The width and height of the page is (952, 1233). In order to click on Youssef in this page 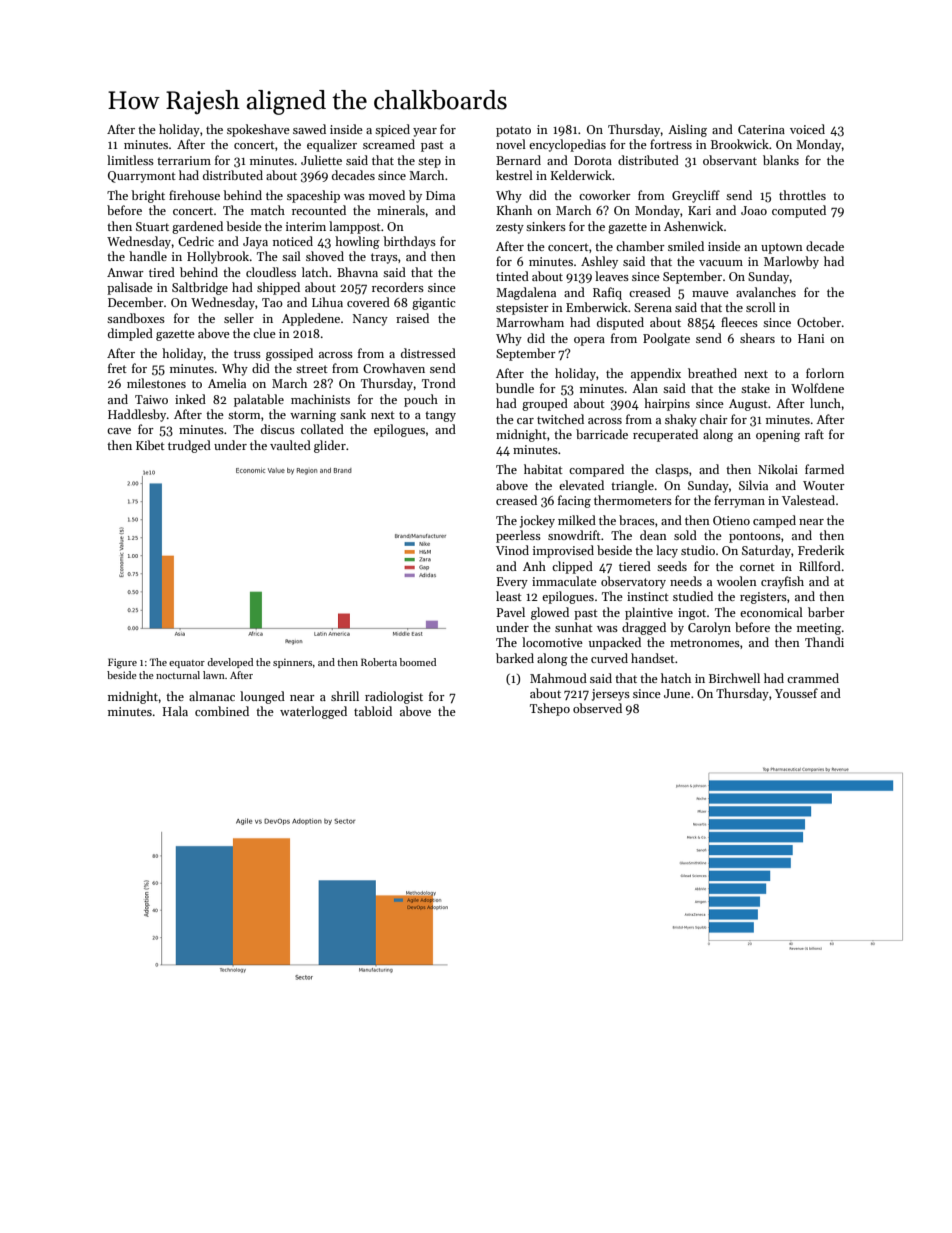, I will do `click(796, 693)`.
